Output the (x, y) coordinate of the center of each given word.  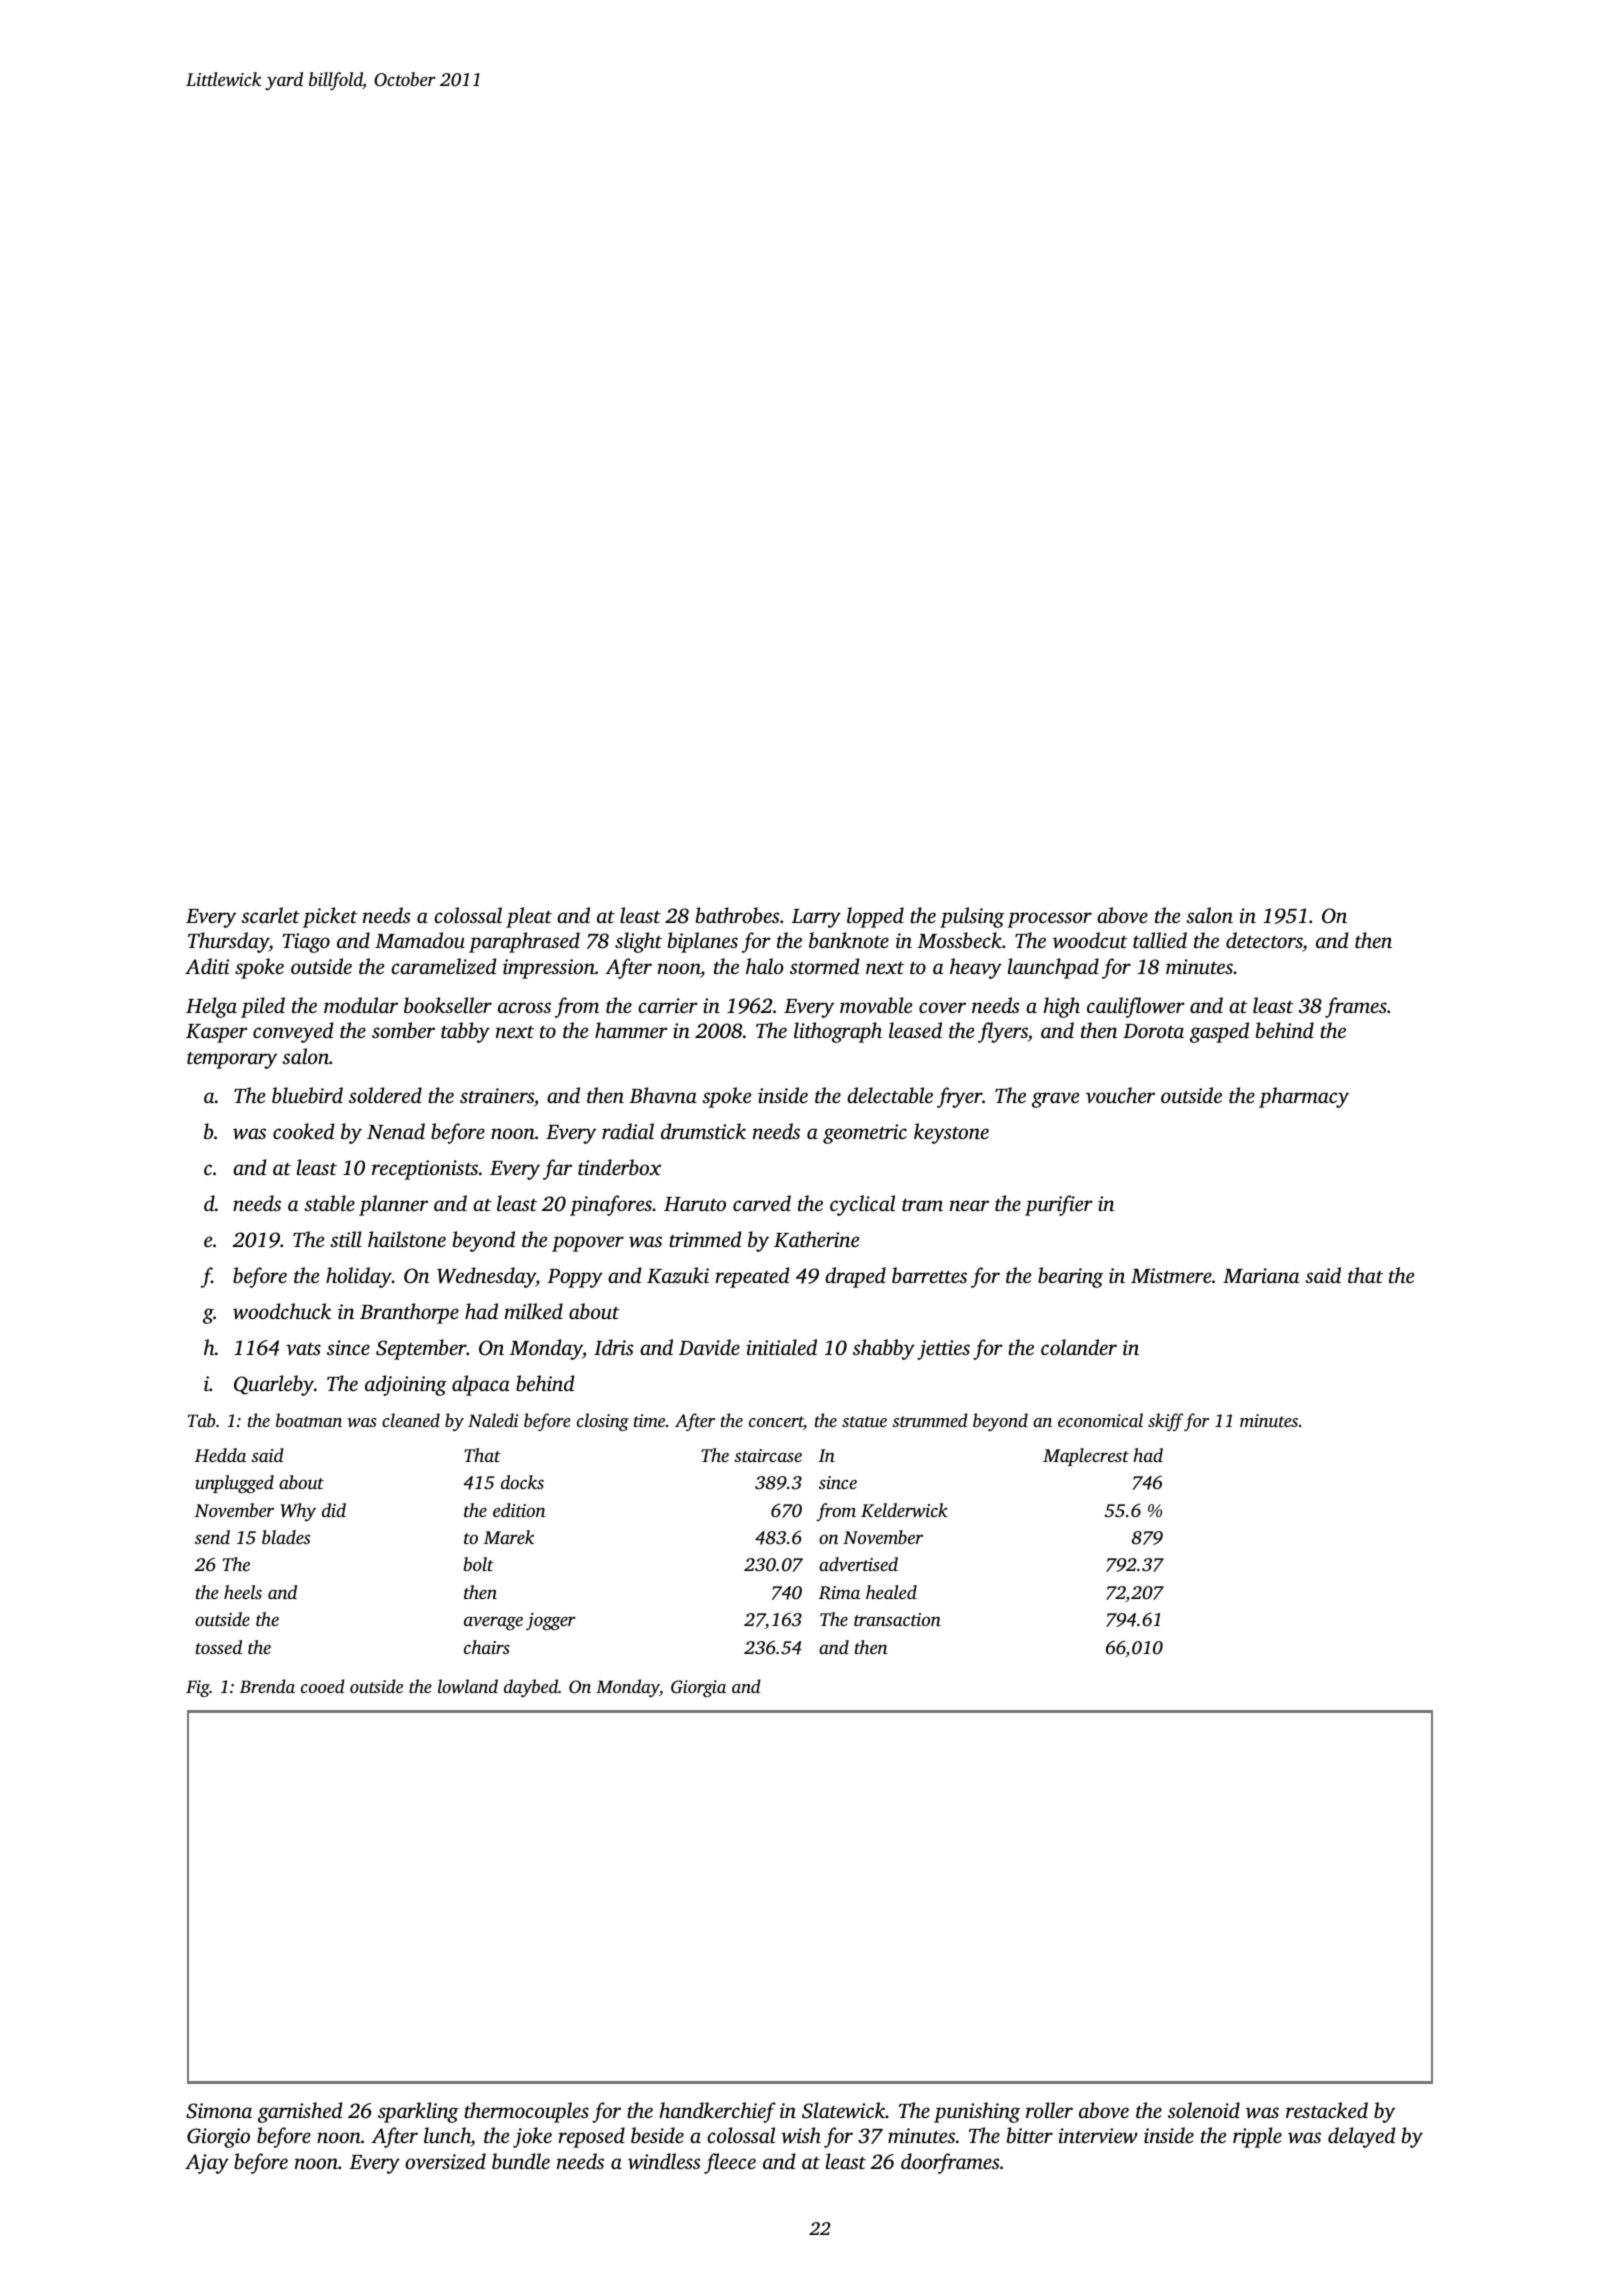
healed (891, 1592)
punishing (977, 2112)
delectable (890, 1095)
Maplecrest (1086, 1457)
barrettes (929, 1275)
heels (243, 1592)
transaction (897, 1619)
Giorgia (698, 1688)
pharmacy (1304, 1097)
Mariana (1261, 1275)
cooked (303, 1131)
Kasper (217, 1033)
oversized (445, 2161)
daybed (531, 1688)
